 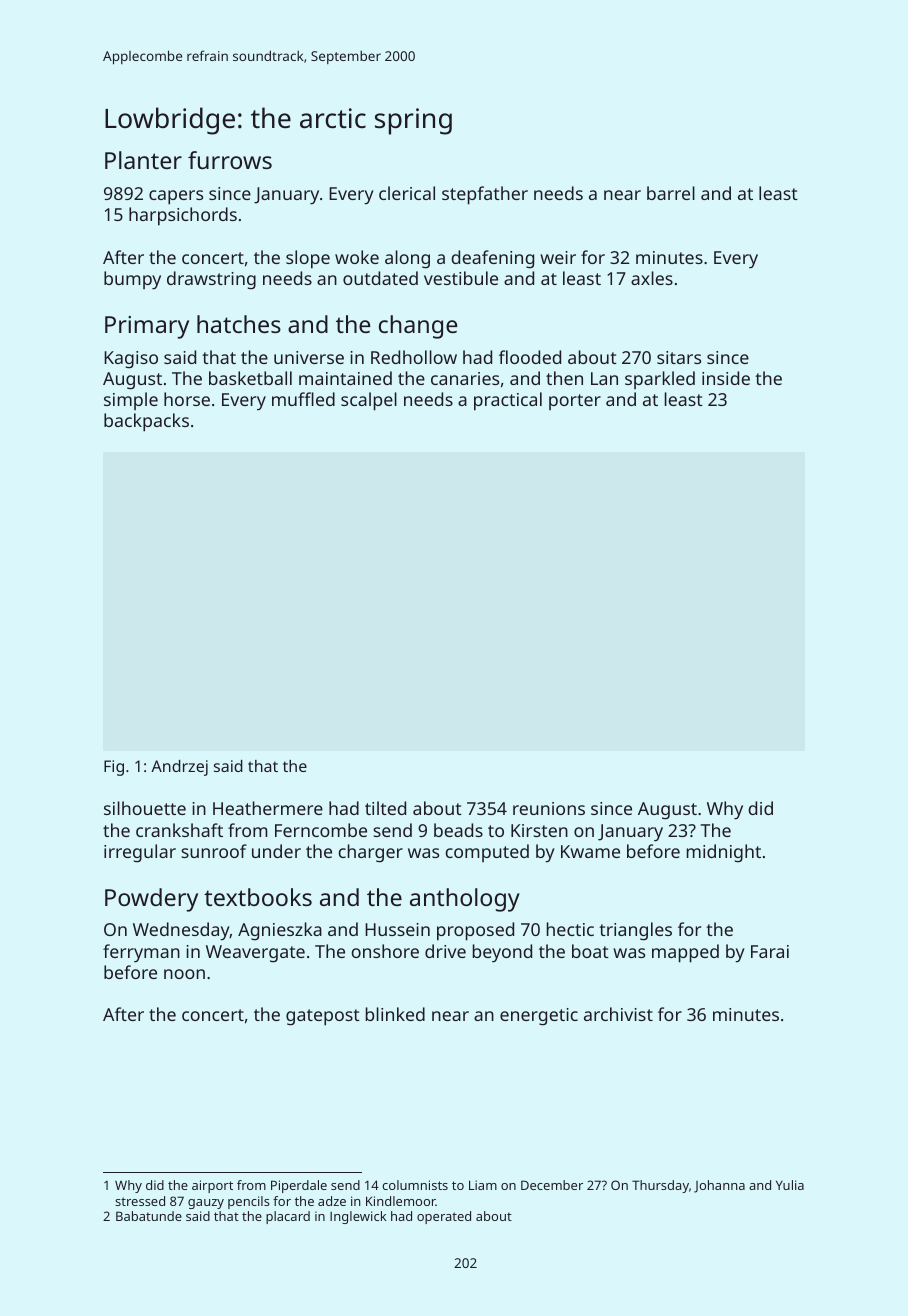 I want to click on backpacks, so click(x=146, y=422).
